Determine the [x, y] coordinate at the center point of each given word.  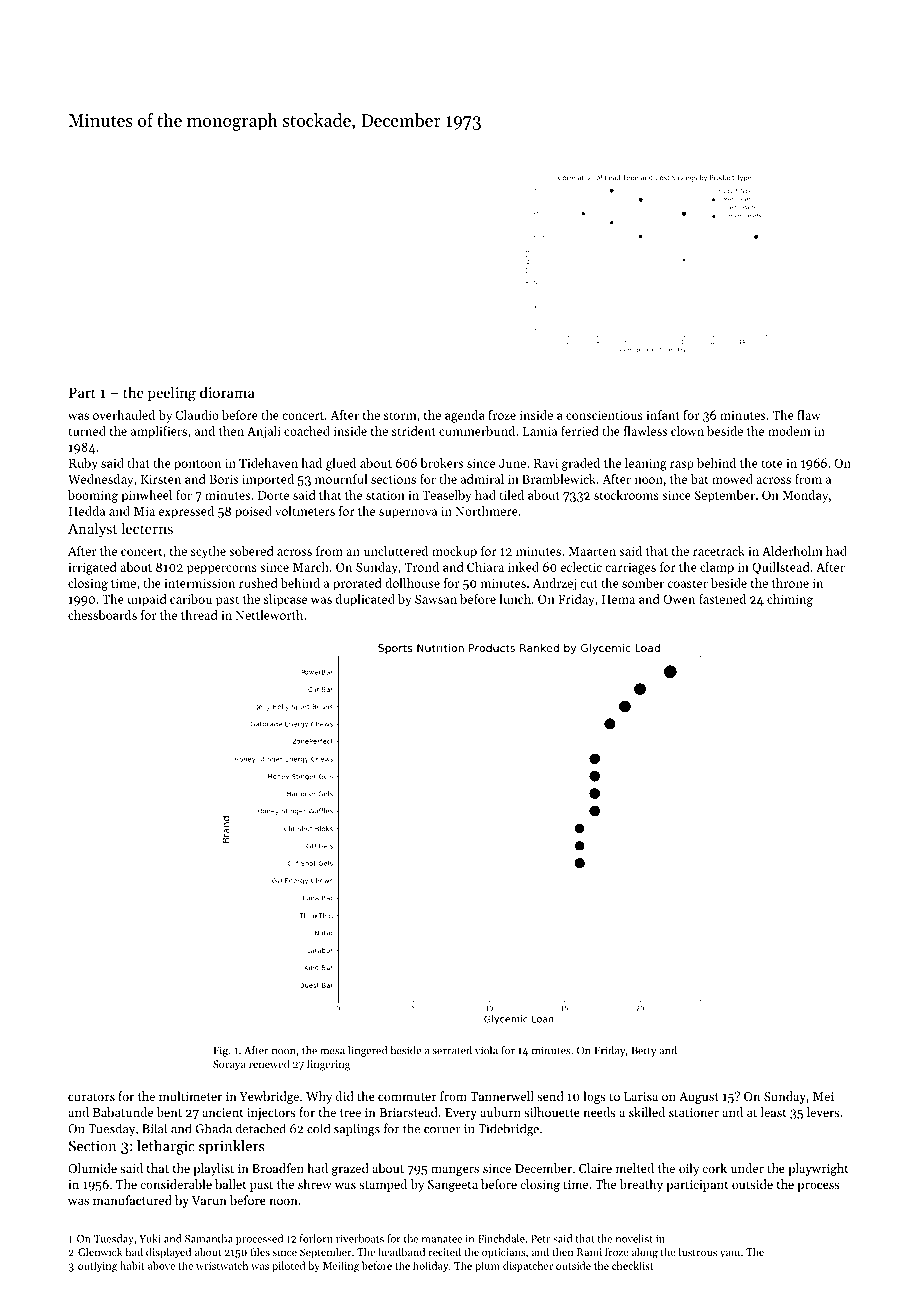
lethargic [166, 1147]
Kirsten [161, 479]
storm [400, 416]
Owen [679, 599]
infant [663, 415]
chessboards [102, 615]
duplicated [365, 600]
